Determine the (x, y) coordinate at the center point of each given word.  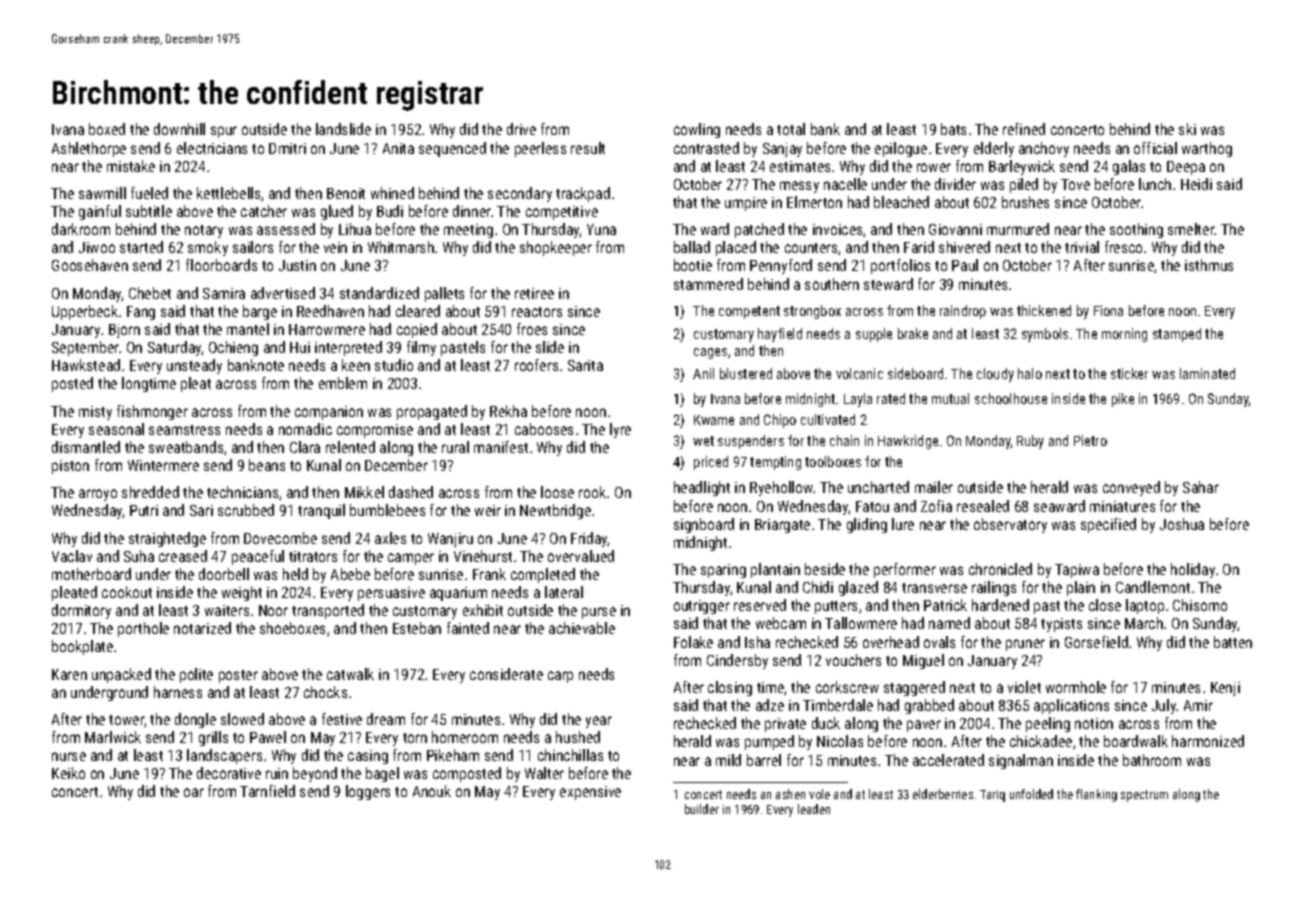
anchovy (1044, 149)
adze (770, 705)
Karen (69, 674)
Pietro (1090, 440)
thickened (1044, 310)
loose (557, 492)
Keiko (68, 773)
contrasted (706, 148)
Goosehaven (90, 265)
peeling (1048, 724)
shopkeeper (556, 248)
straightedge (167, 539)
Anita (398, 148)
